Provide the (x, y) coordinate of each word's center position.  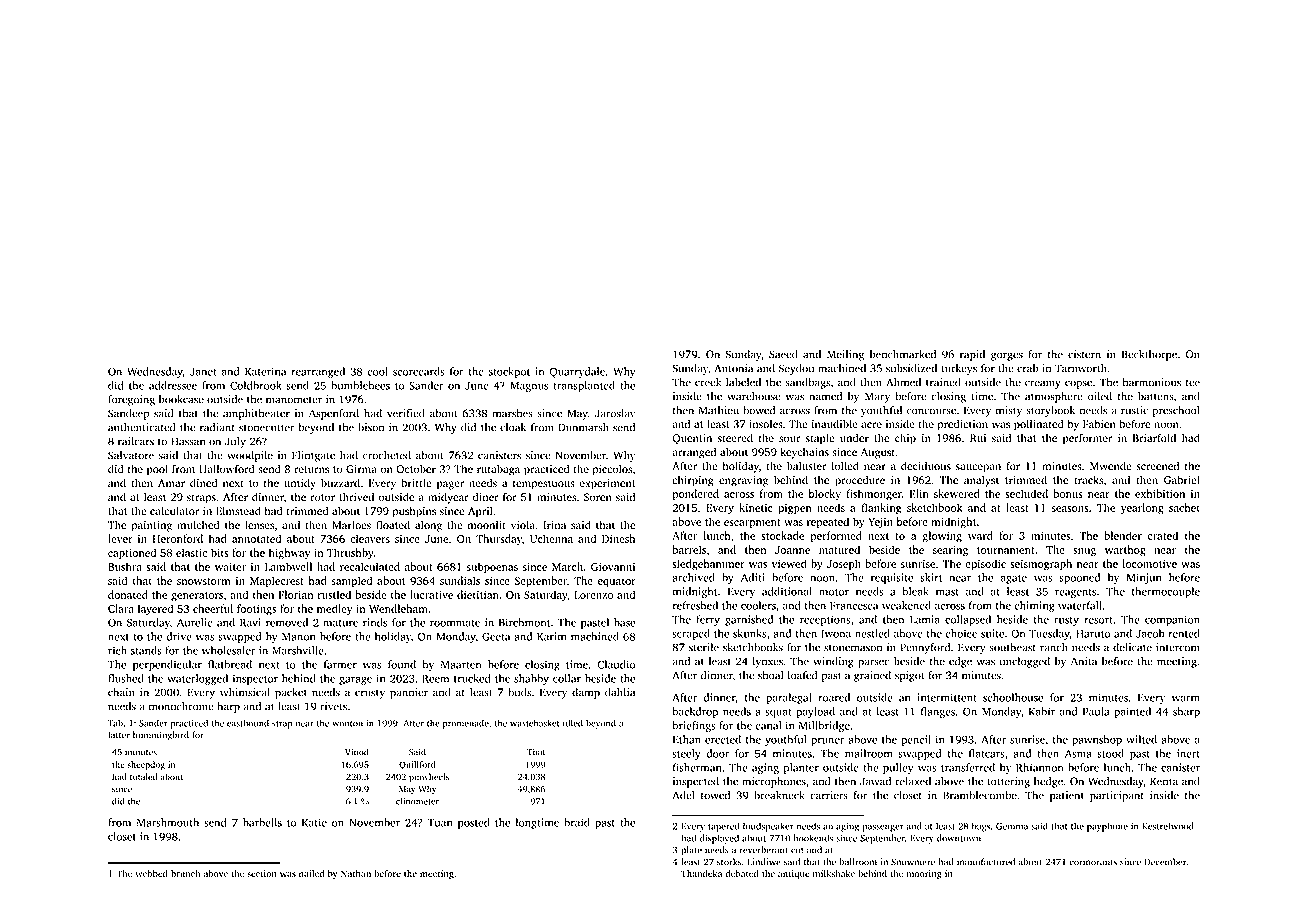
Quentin (692, 439)
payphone (1107, 827)
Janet (203, 372)
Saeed (783, 354)
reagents (1075, 593)
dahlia (620, 692)
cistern (1084, 354)
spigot (909, 676)
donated (128, 594)
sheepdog (146, 765)
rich (117, 650)
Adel (683, 795)
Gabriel (1182, 480)
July (235, 442)
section (262, 873)
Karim (552, 636)
